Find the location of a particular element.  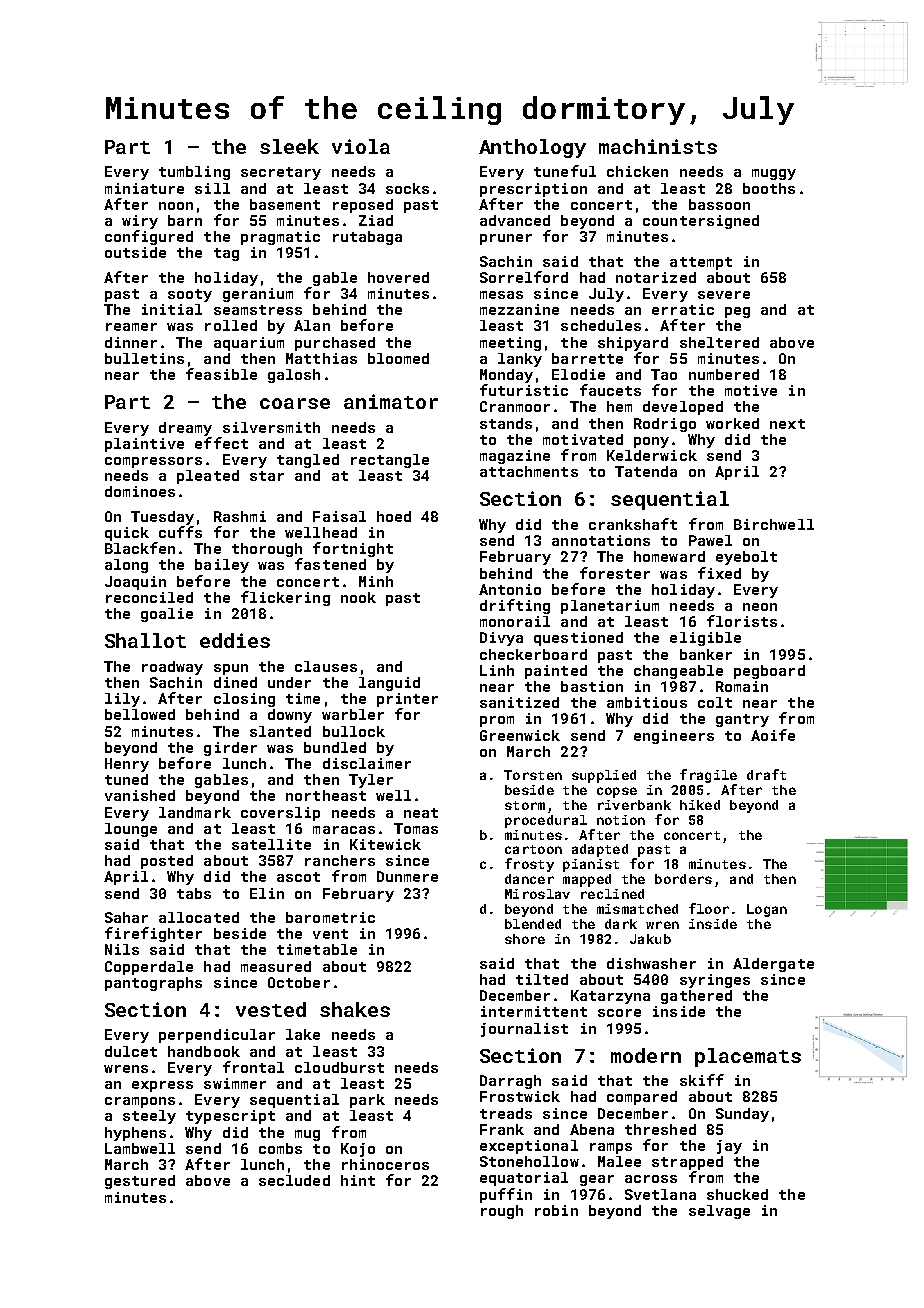

gestured is located at coordinates (140, 1182).
